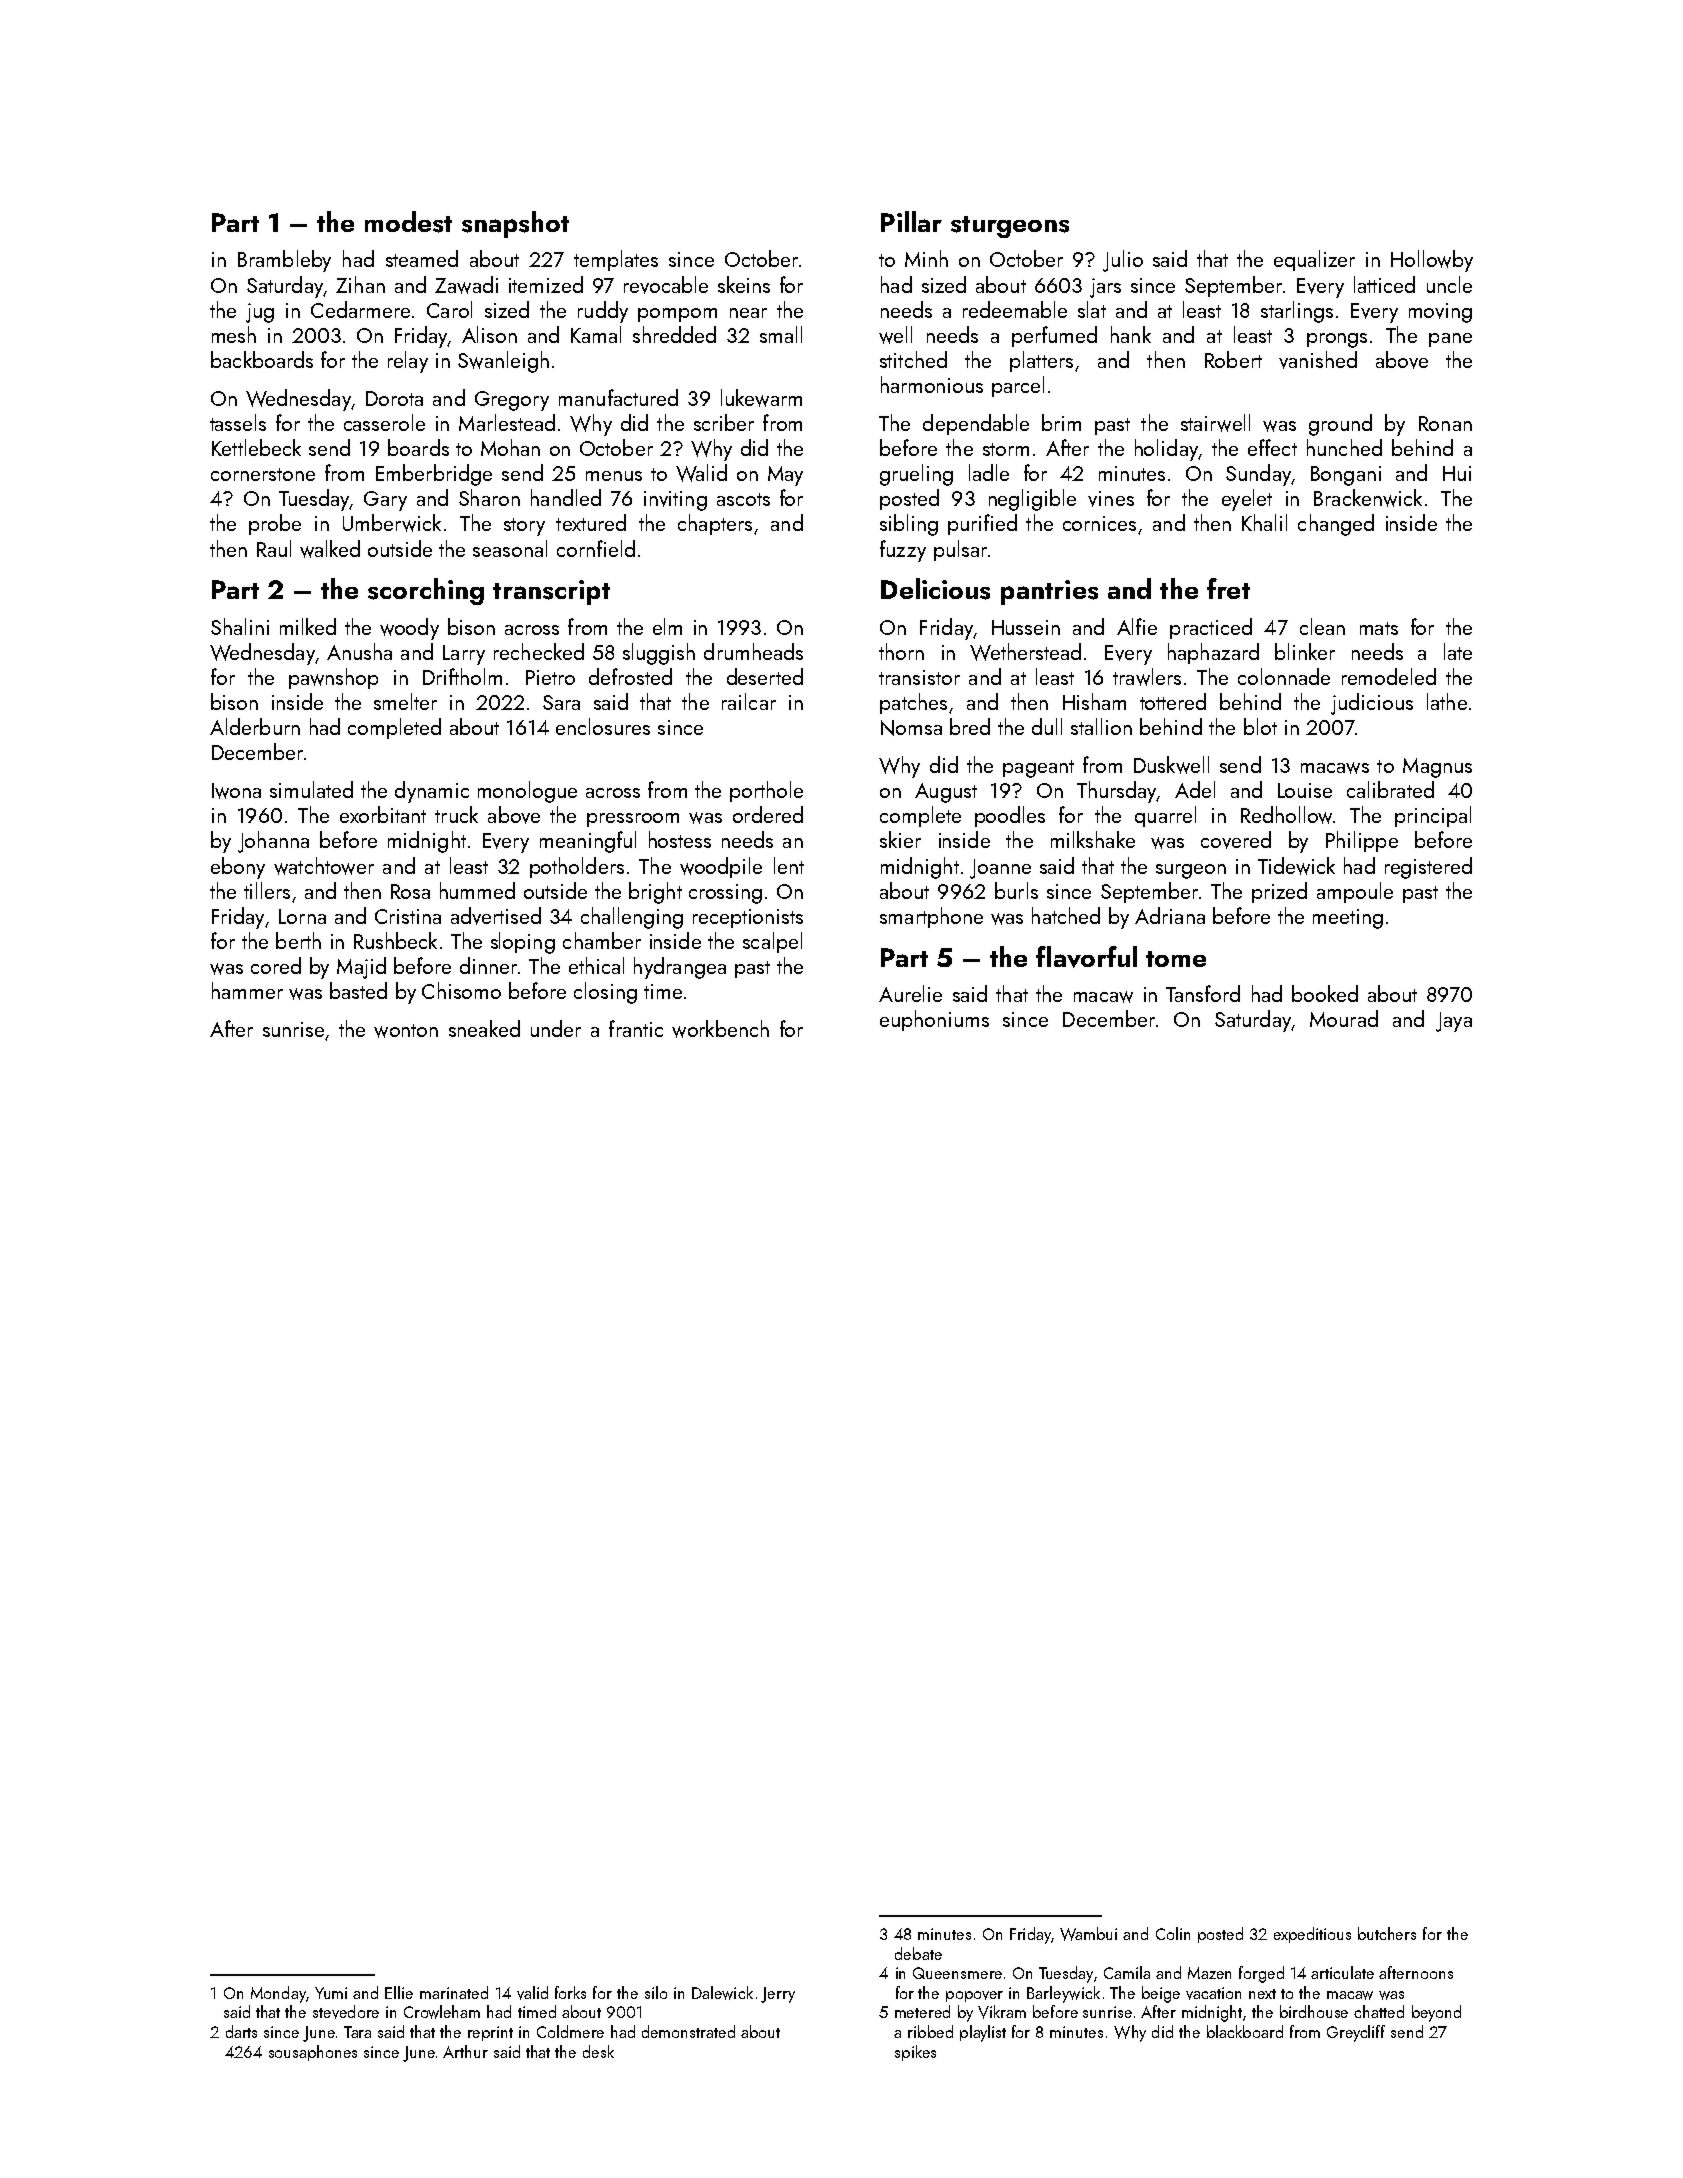  I want to click on ebony, so click(238, 868).
